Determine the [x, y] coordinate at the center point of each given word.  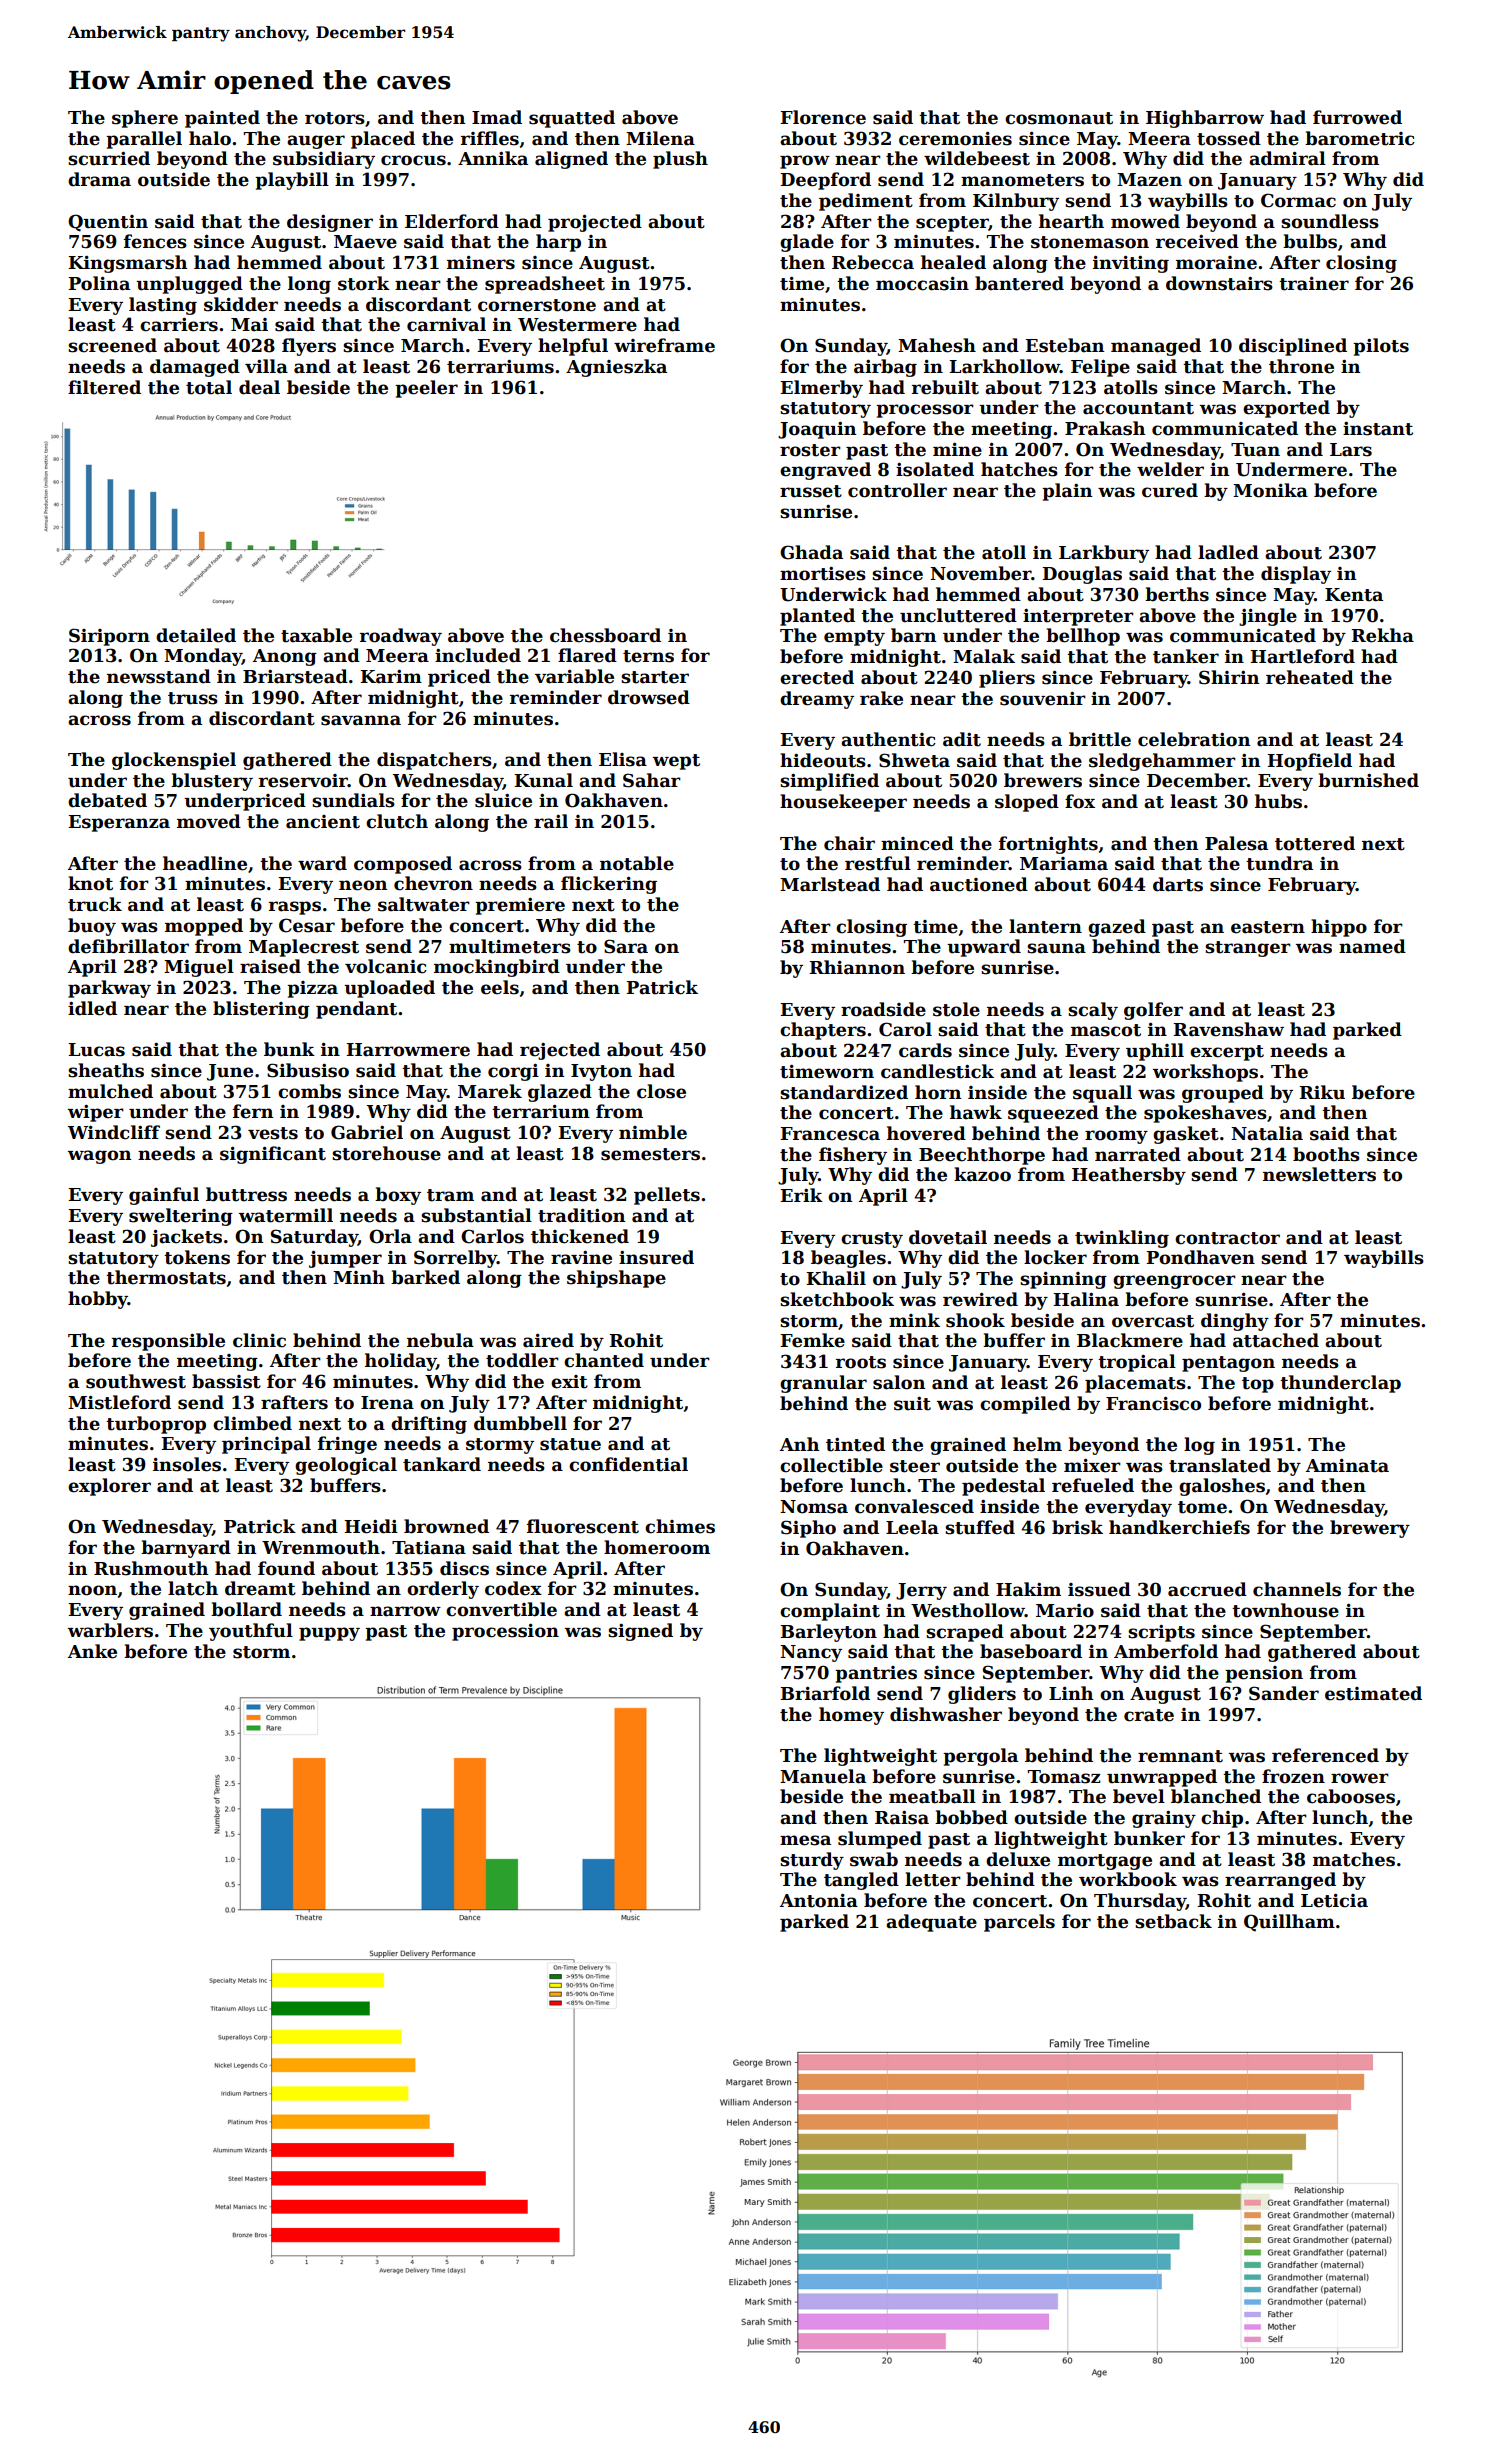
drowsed [649, 697]
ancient [323, 822]
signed [640, 1632]
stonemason [1090, 242]
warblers [110, 1630]
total [209, 387]
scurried [109, 158]
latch [193, 1588]
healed [953, 262]
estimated [1373, 1693]
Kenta [1354, 595]
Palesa [1236, 843]
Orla [390, 1236]
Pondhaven [1200, 1257]
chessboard [605, 635]
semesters [650, 1154]
